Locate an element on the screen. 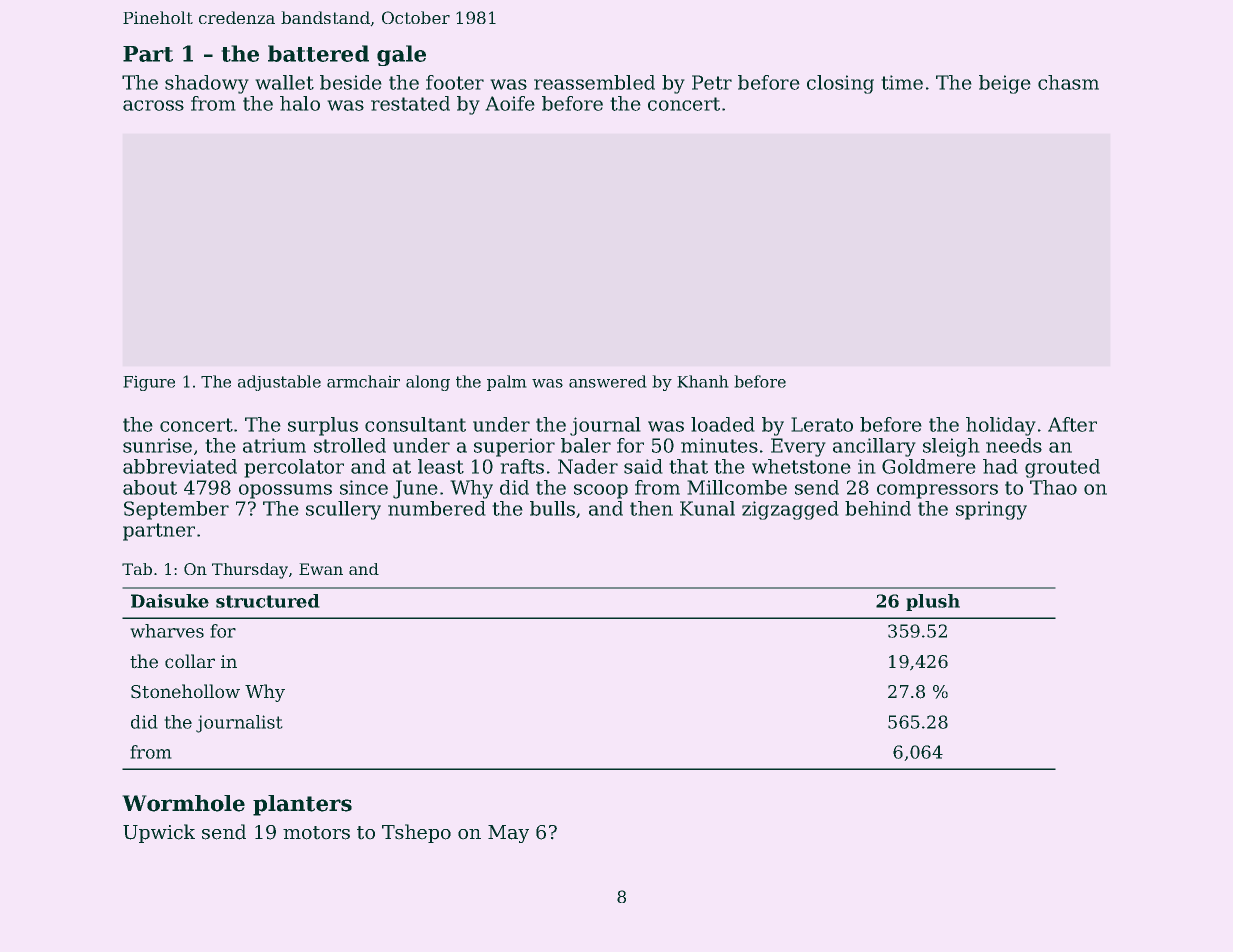 The image size is (1233, 952). Stonehollow is located at coordinates (185, 691).
